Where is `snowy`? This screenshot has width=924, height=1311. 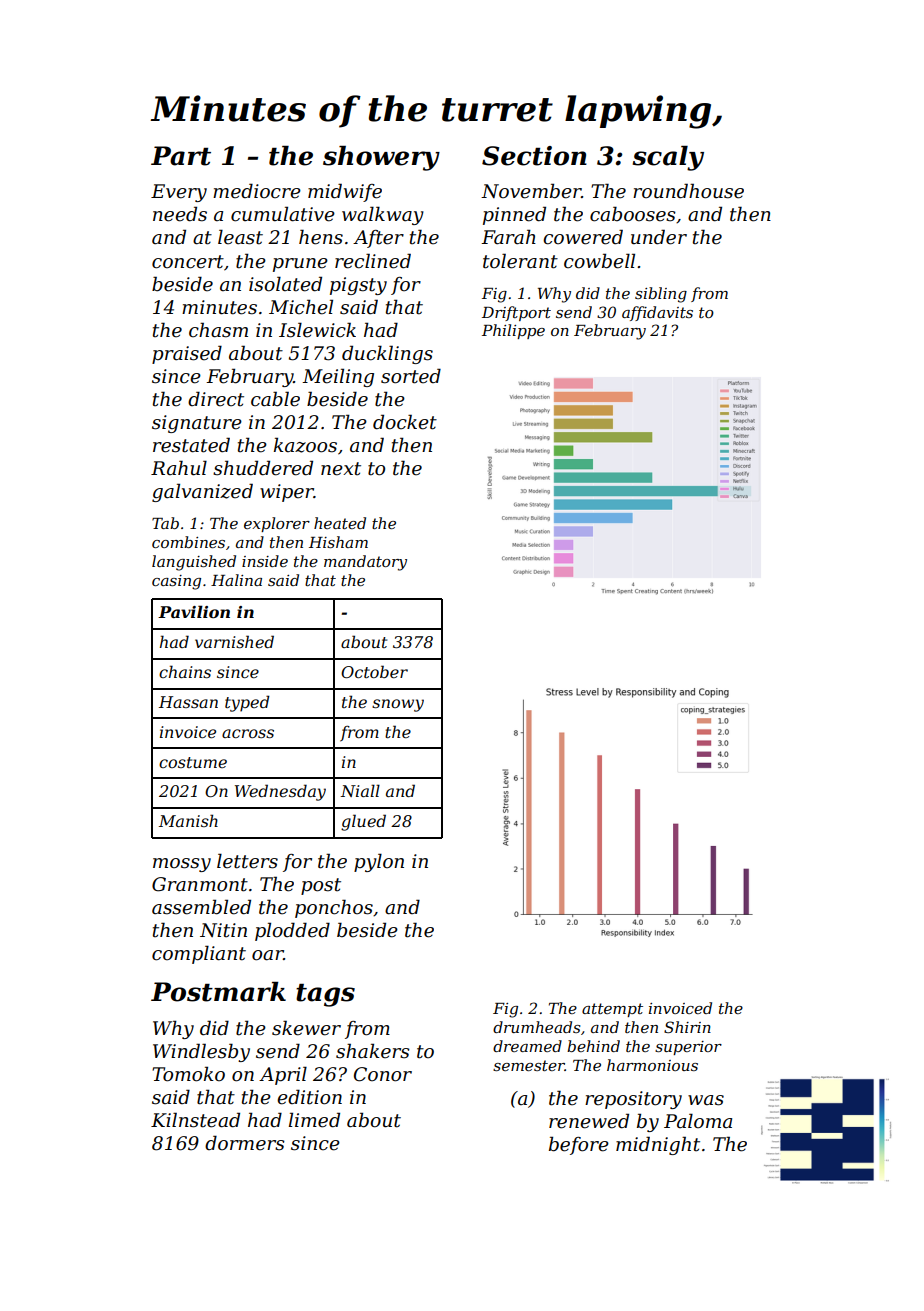
snowy is located at coordinates (398, 705).
